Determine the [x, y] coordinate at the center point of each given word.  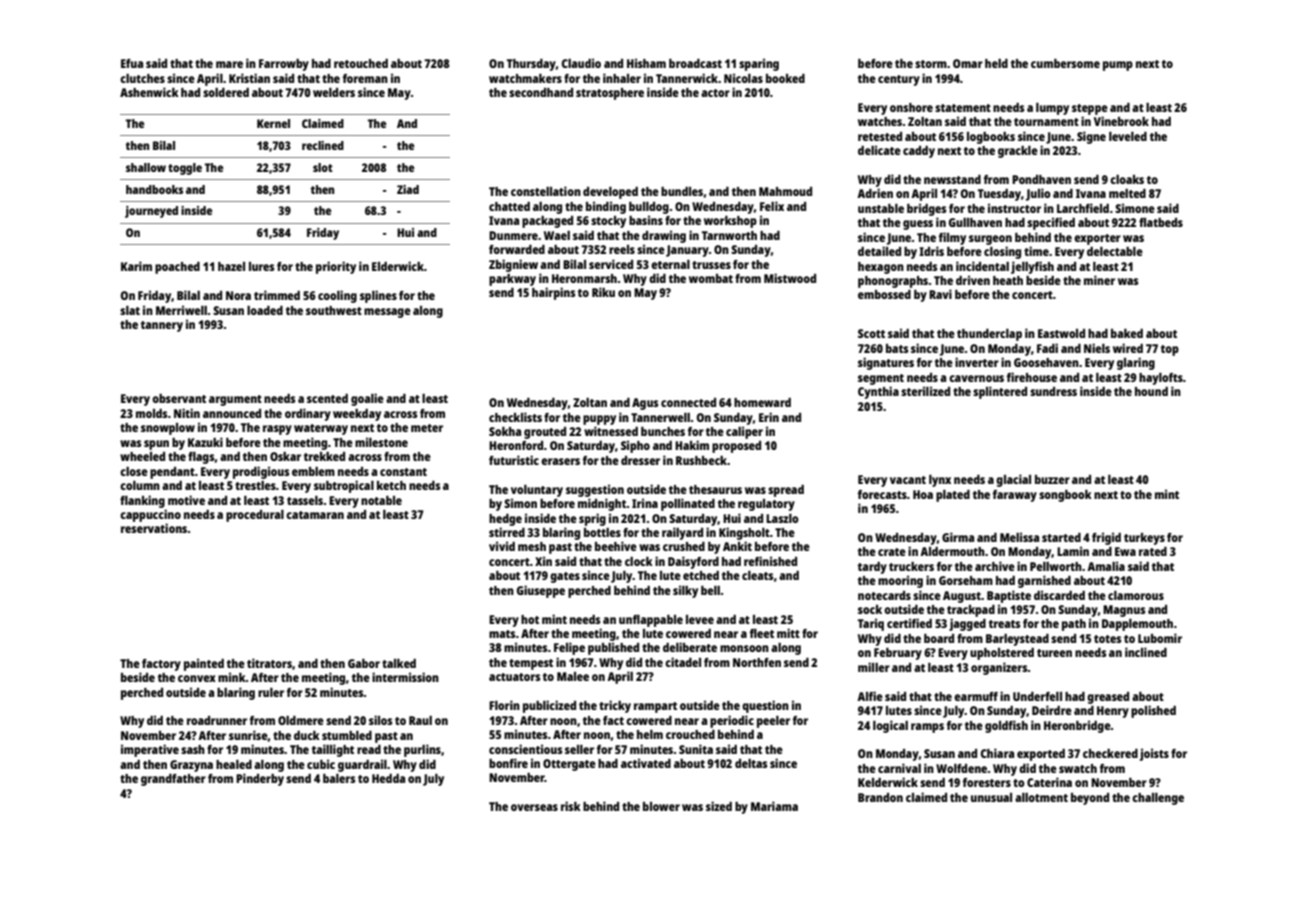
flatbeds [1161, 222]
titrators [269, 663]
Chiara [997, 753]
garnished [1044, 581]
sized [719, 806]
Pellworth [1056, 566]
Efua [132, 63]
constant [403, 472]
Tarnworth [729, 235]
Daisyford [693, 562]
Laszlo [782, 518]
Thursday [531, 65]
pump [1118, 66]
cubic [321, 764]
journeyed [151, 212]
